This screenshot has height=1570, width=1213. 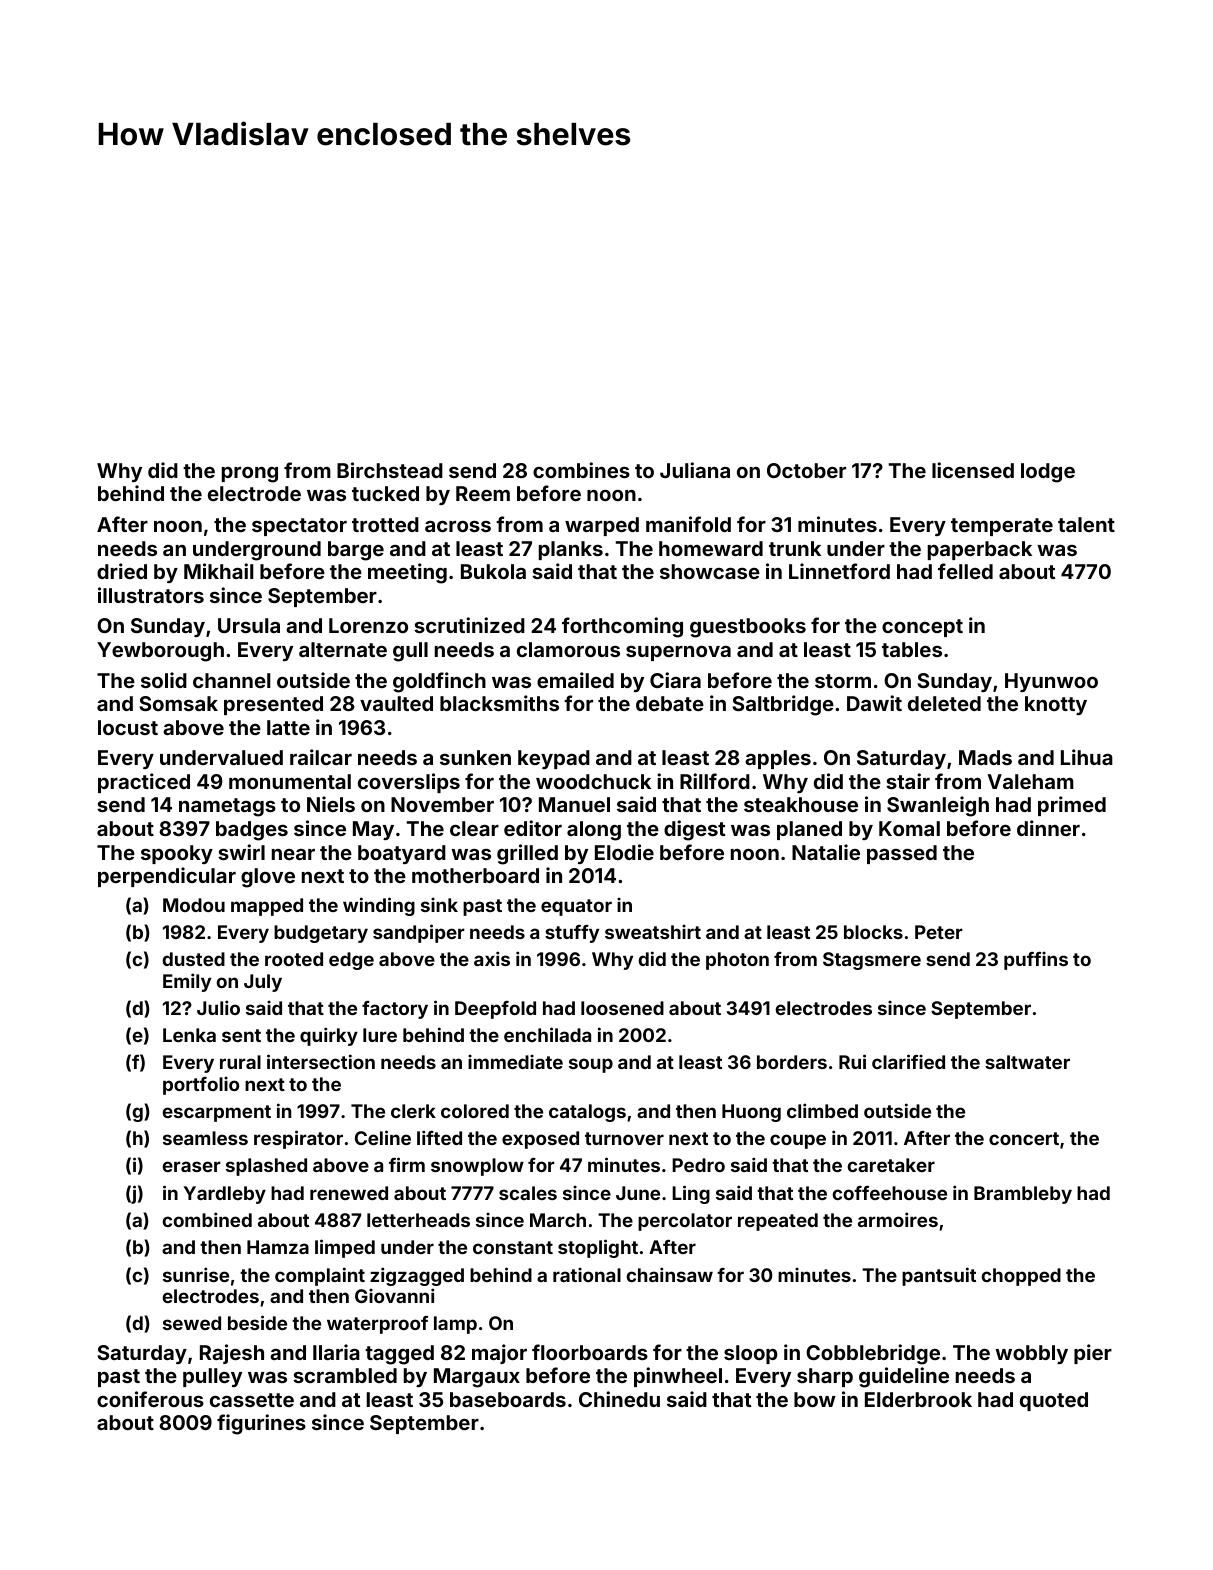 I want to click on Mikhail, so click(x=219, y=571).
